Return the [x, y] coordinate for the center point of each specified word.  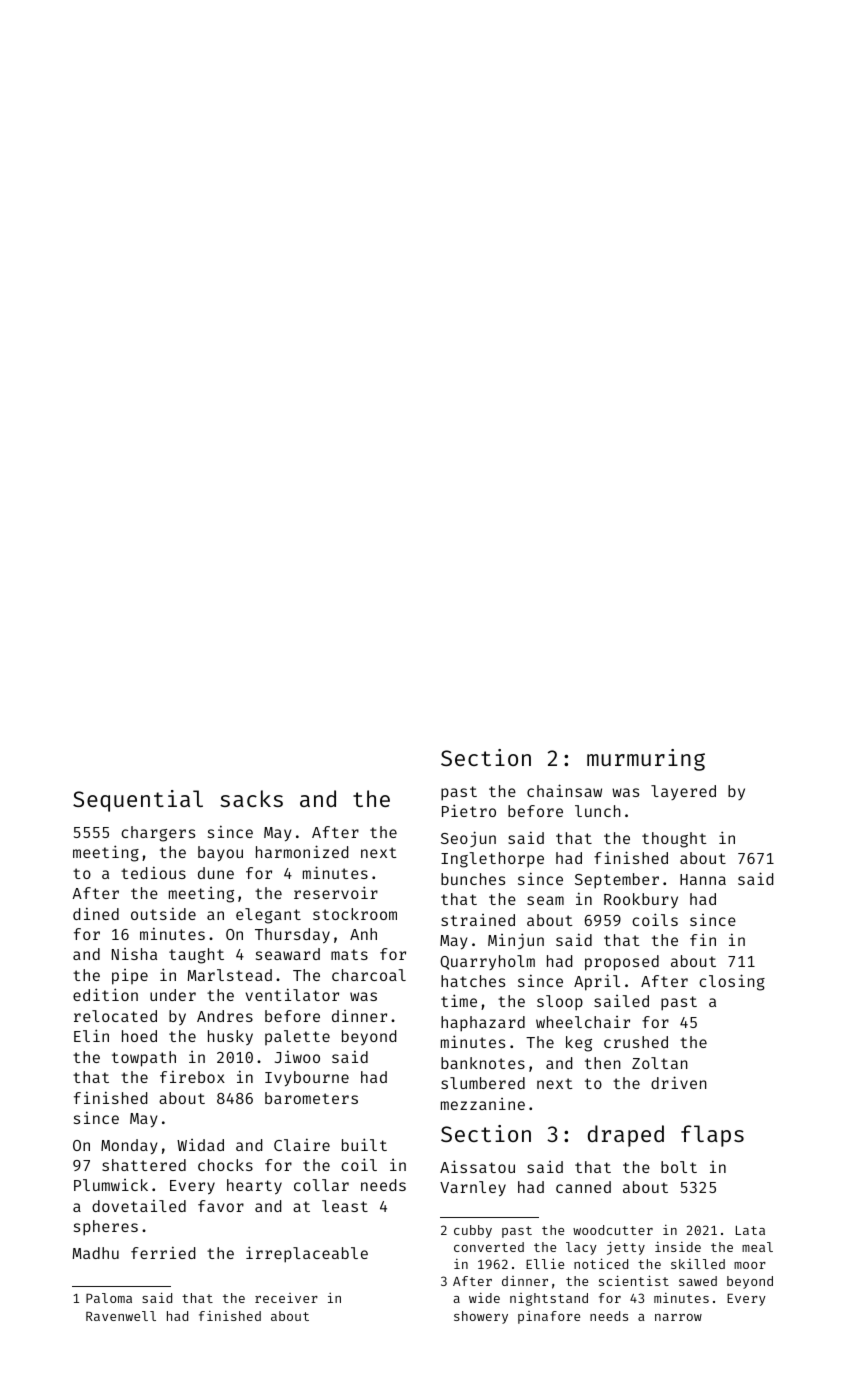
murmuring [646, 760]
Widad [200, 1145]
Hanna [703, 879]
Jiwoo [297, 1056]
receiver [286, 1298]
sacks [251, 798]
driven [679, 1082]
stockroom [355, 914]
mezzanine [483, 1104]
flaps [712, 1136]
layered [683, 792]
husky [230, 1037]
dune [216, 873]
